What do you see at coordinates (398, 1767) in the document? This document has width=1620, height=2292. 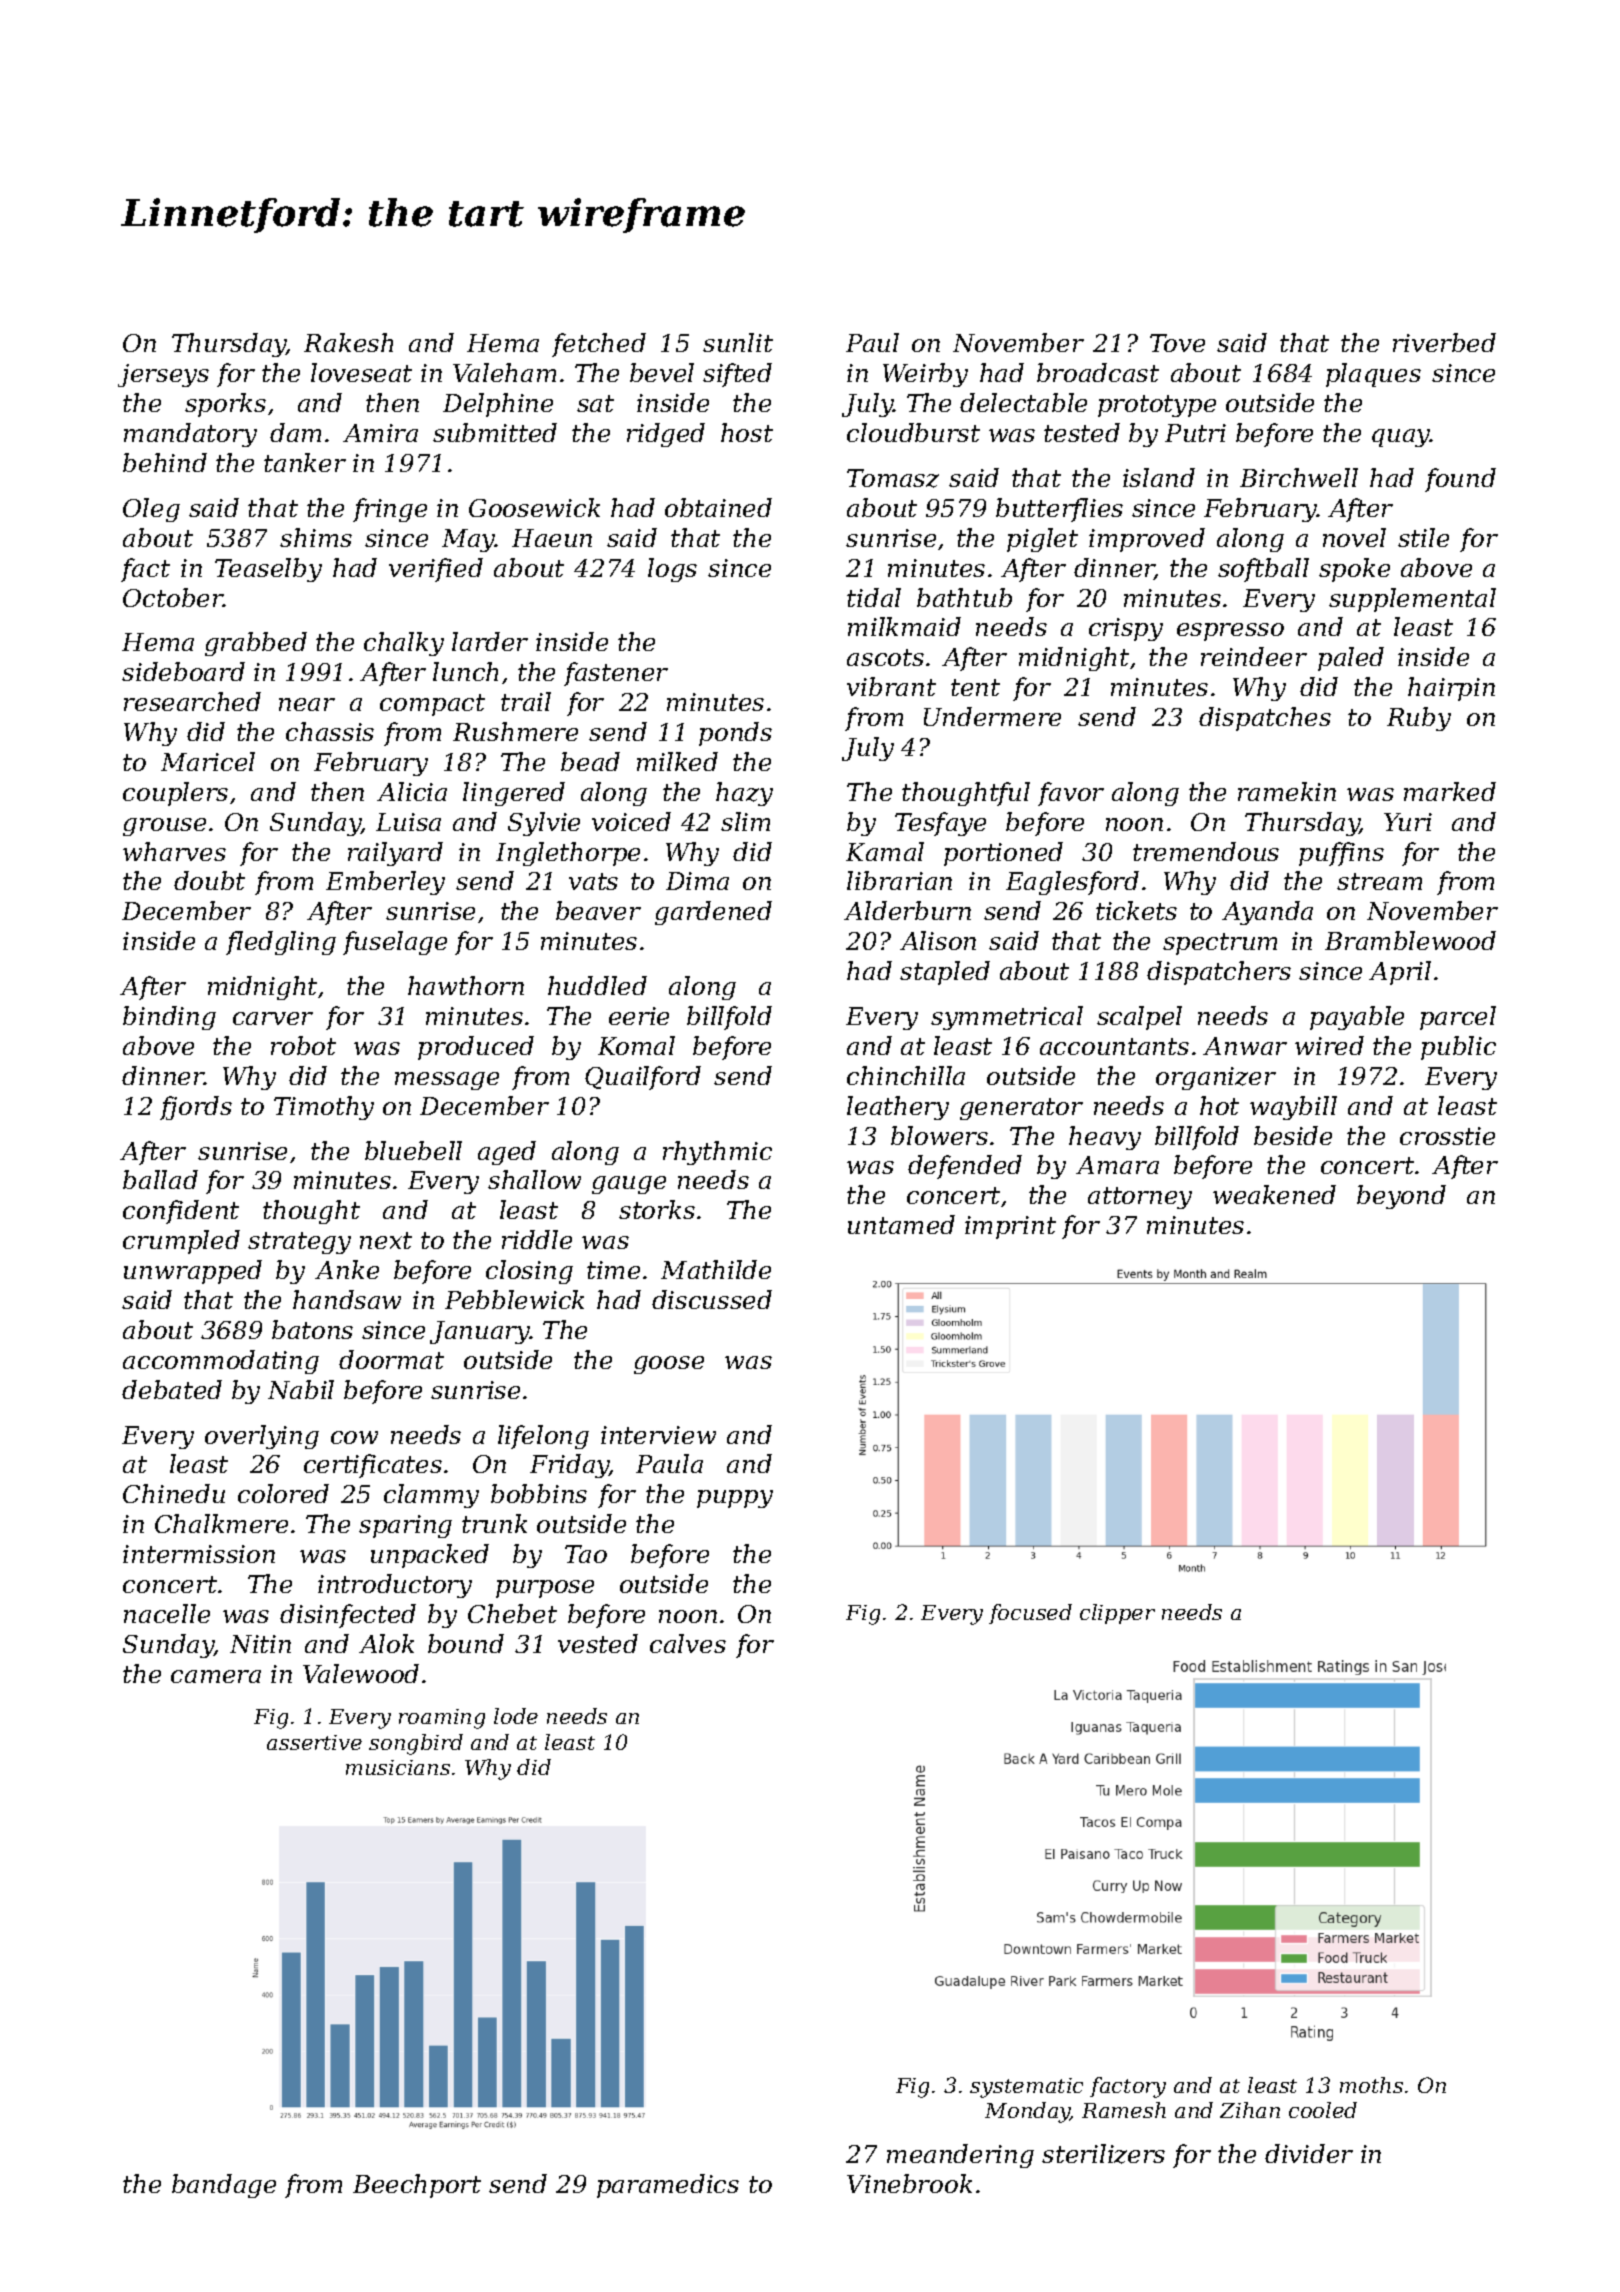 I see `musicians` at bounding box center [398, 1767].
